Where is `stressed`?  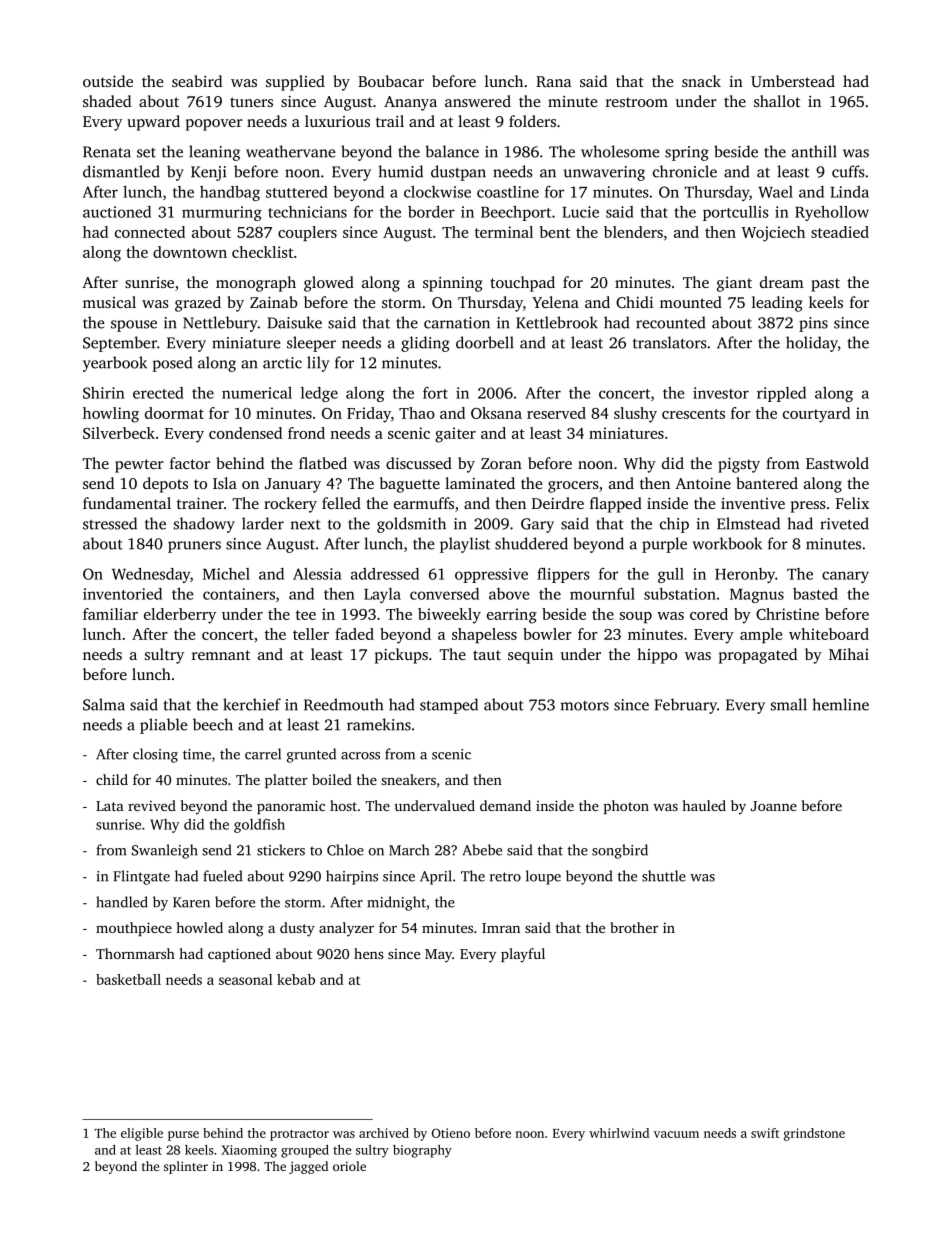 stressed is located at coordinates (110, 523).
